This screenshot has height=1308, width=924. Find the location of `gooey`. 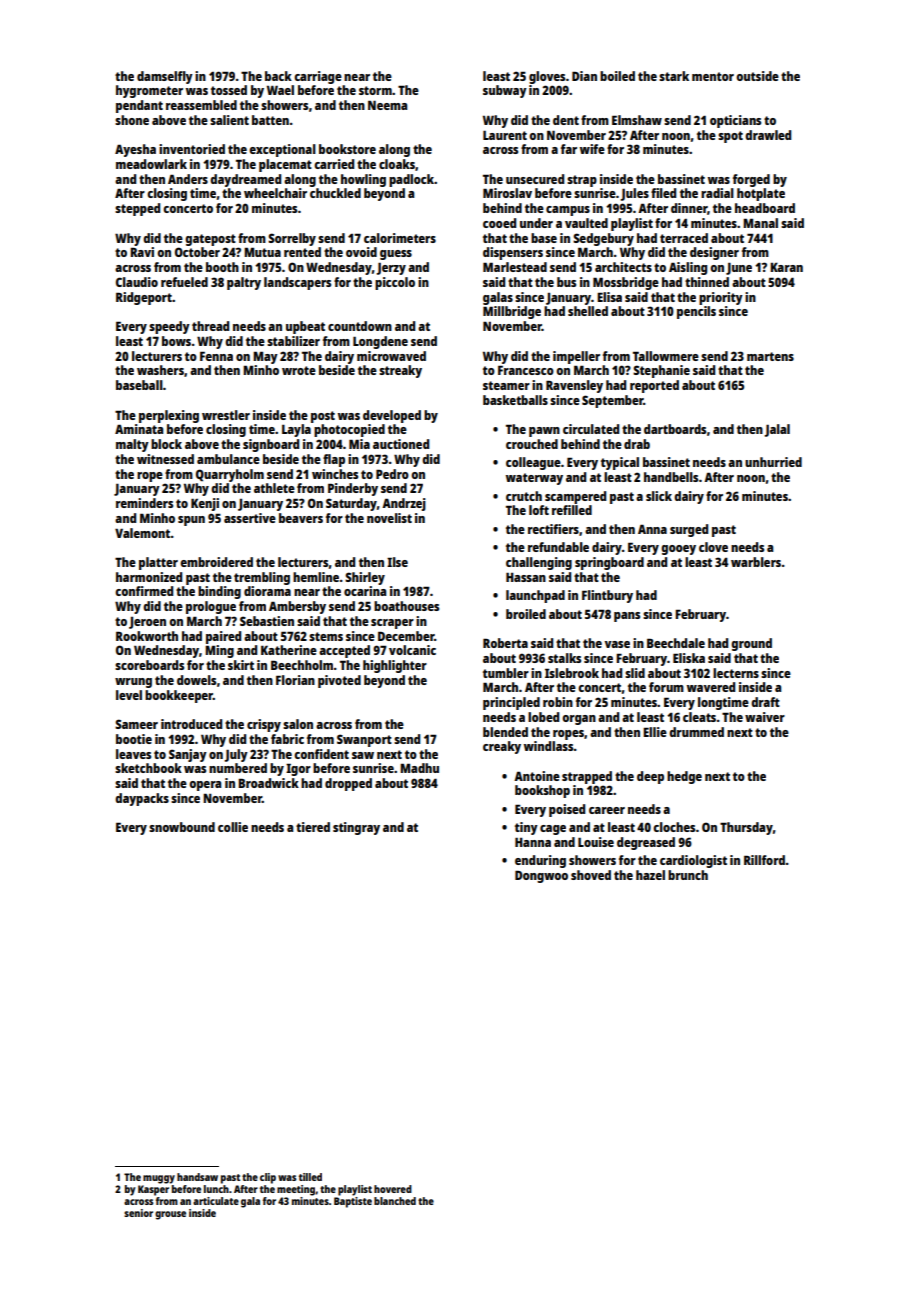

gooey is located at coordinates (678, 550).
